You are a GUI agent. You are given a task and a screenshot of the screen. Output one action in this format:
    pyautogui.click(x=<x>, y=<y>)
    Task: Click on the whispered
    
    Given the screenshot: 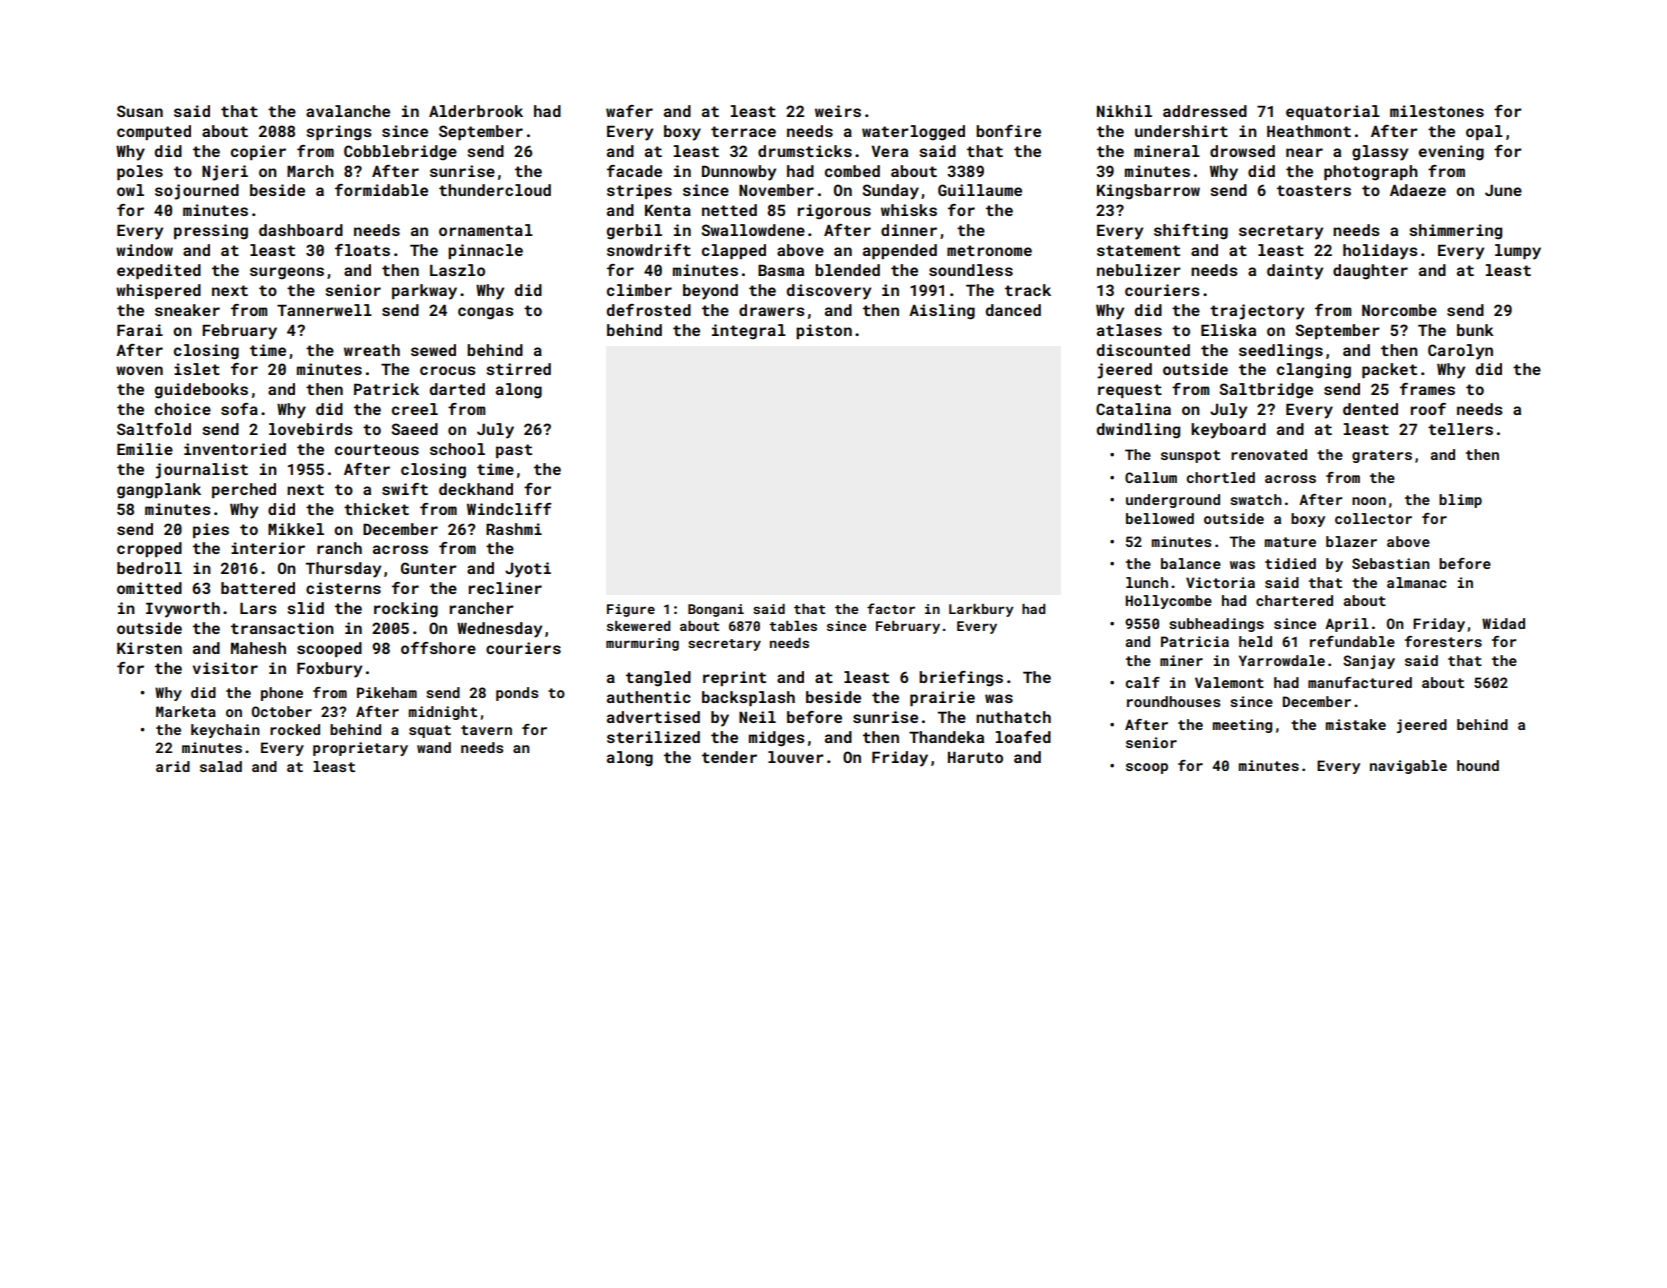 What is the action you would take?
    pyautogui.click(x=158, y=291)
